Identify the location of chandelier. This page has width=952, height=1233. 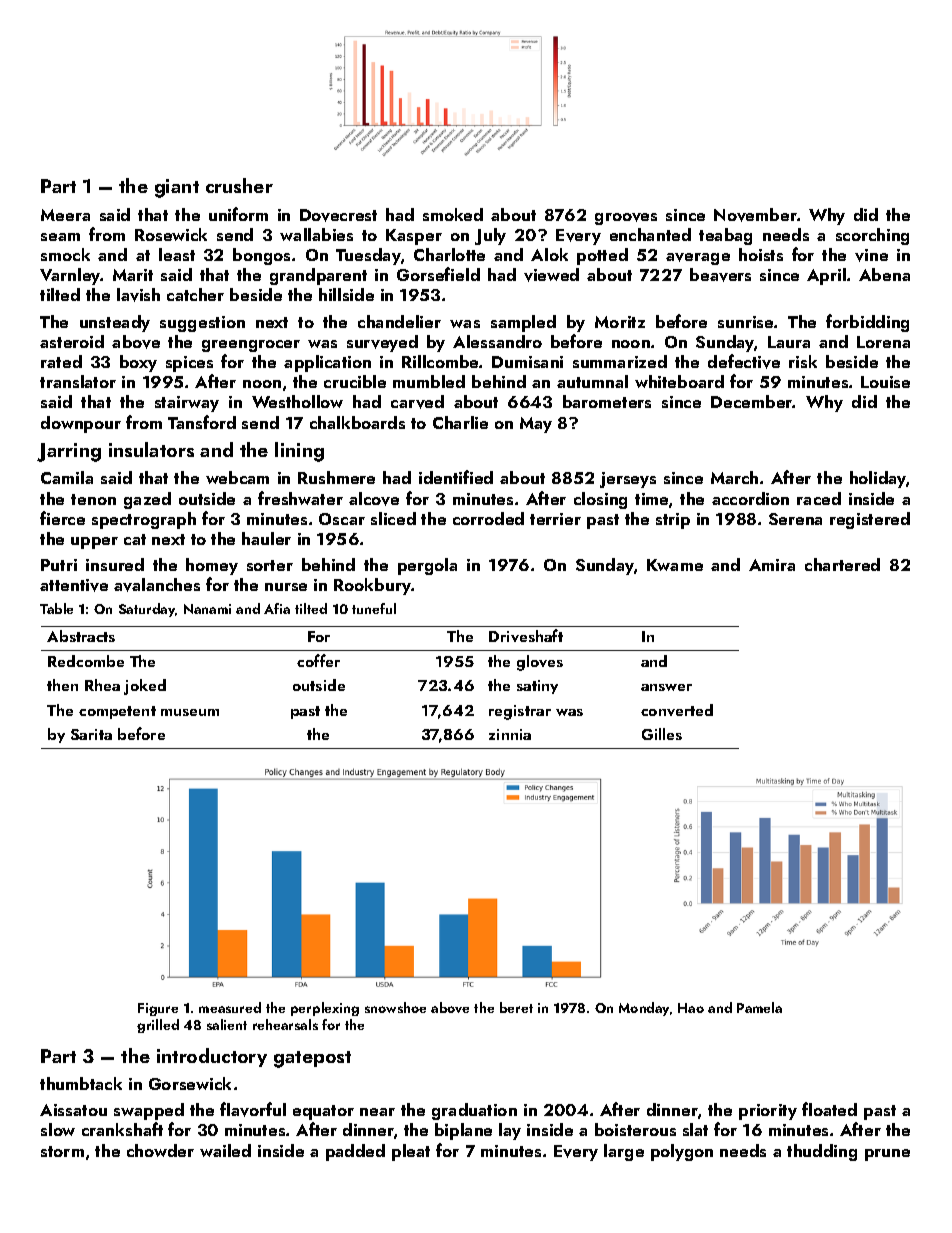
(399, 321).
